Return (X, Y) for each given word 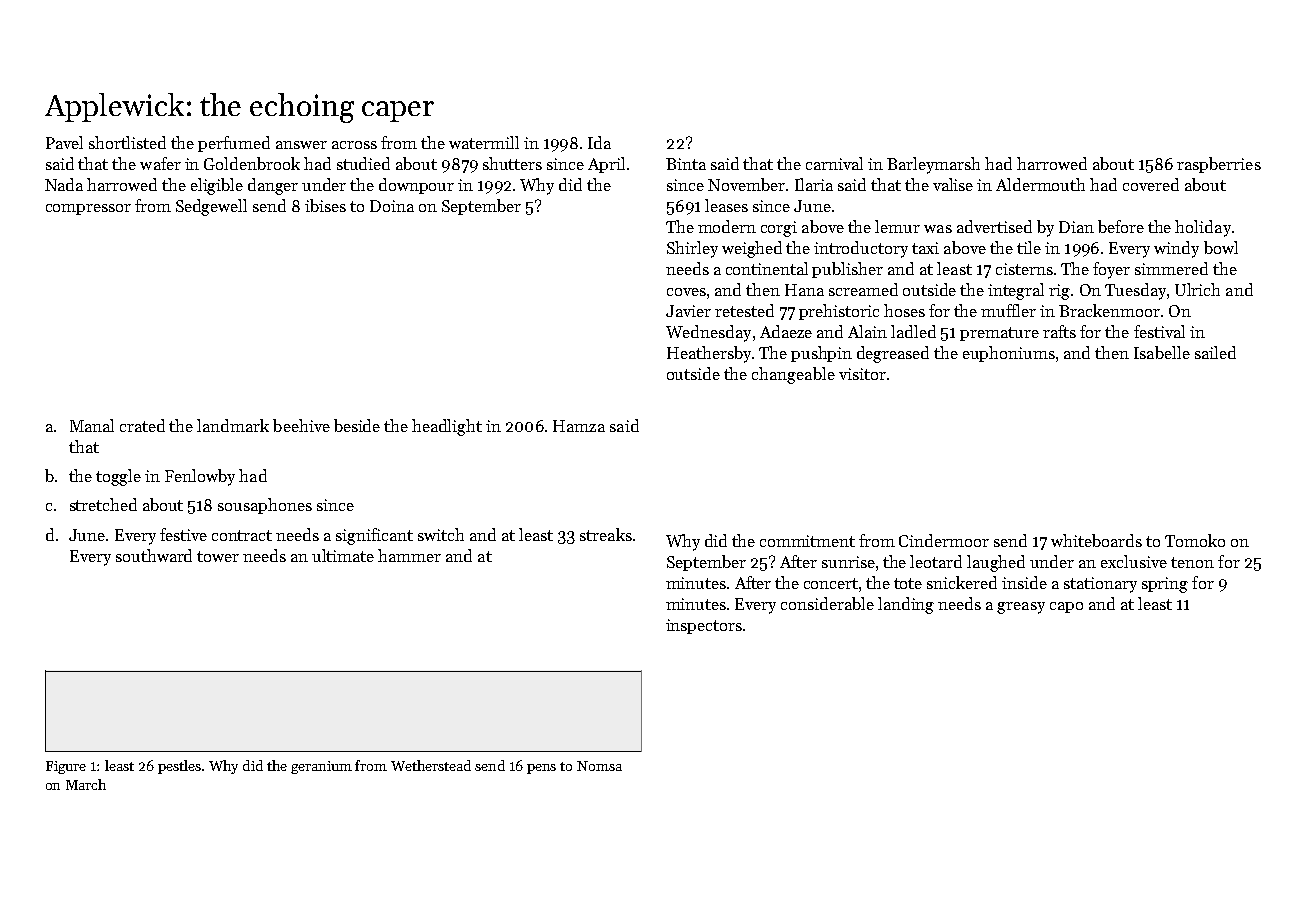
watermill (484, 142)
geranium (321, 767)
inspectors (704, 626)
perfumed (234, 144)
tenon (1192, 562)
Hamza (579, 426)
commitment (807, 541)
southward (154, 555)
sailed (1215, 352)
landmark (233, 425)
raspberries (1219, 165)
